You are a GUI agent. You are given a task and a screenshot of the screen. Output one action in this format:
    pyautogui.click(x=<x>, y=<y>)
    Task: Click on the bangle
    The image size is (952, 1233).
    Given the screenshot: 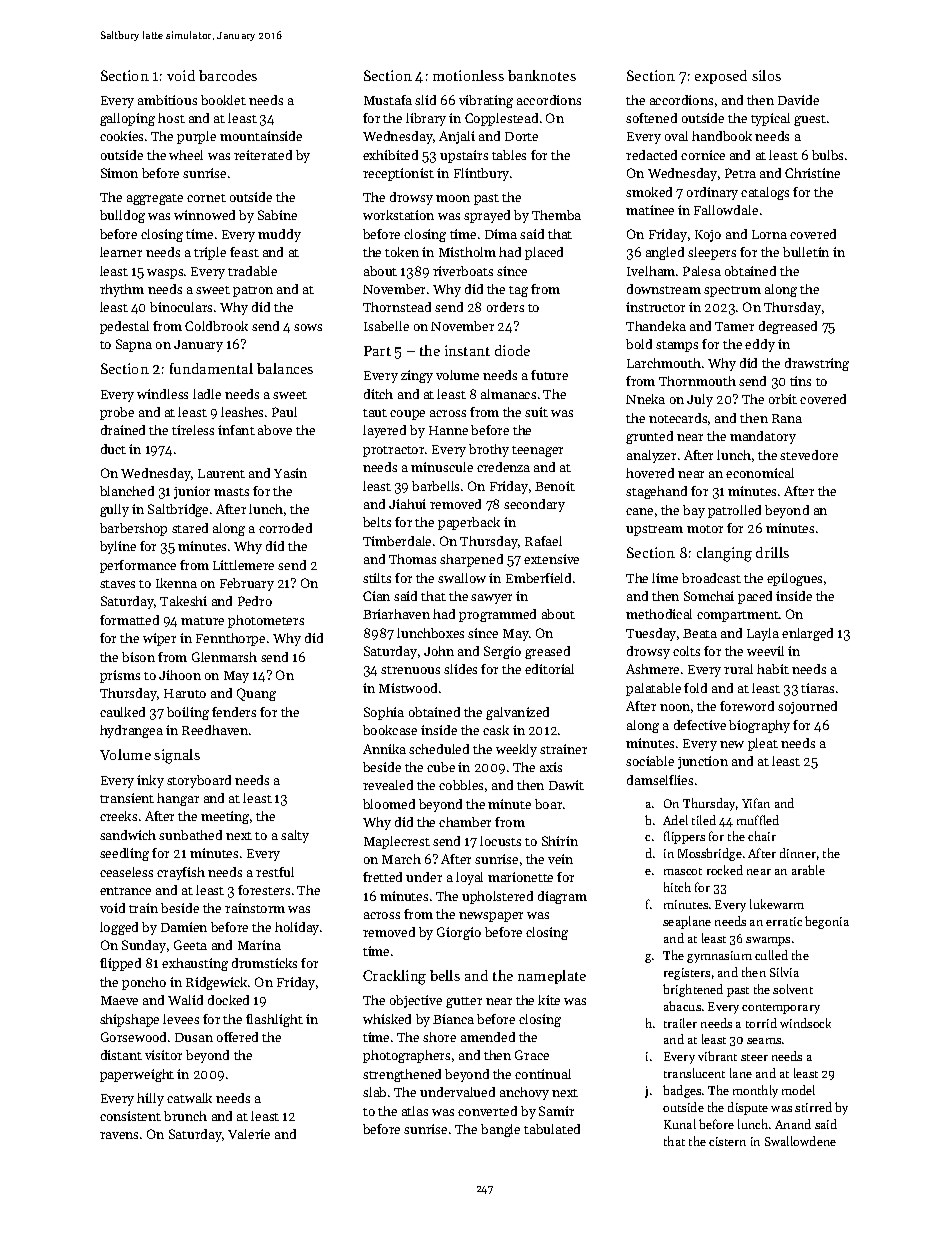 What is the action you would take?
    pyautogui.click(x=500, y=1130)
